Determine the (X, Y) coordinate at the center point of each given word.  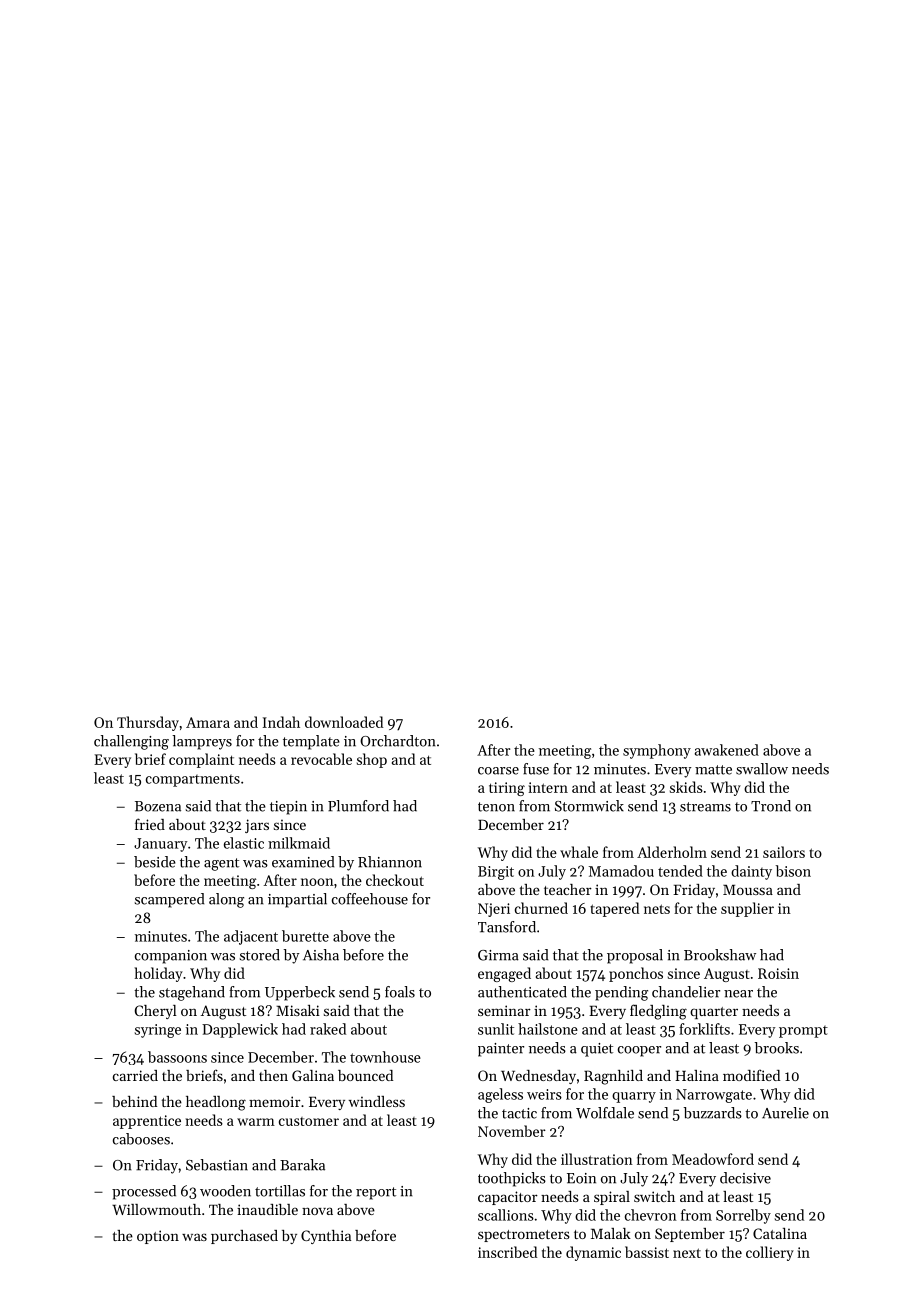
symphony (657, 751)
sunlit (496, 1029)
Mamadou (621, 871)
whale (579, 852)
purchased (244, 1237)
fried (150, 824)
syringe (158, 1031)
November (512, 1131)
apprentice (147, 1122)
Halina (697, 1075)
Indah (281, 722)
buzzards (713, 1113)
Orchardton (398, 741)
